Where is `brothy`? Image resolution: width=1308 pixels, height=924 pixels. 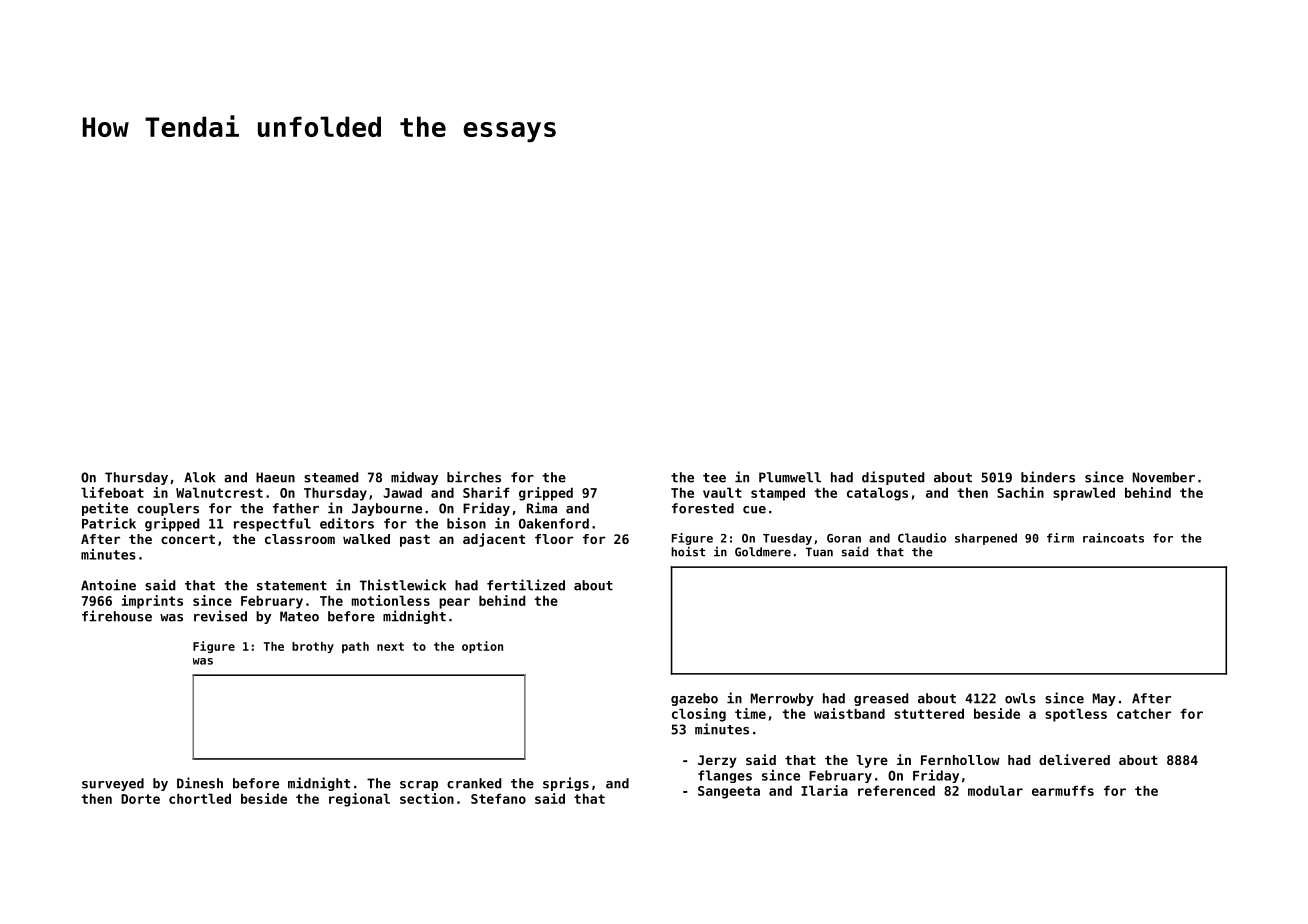 brothy is located at coordinates (313, 647).
